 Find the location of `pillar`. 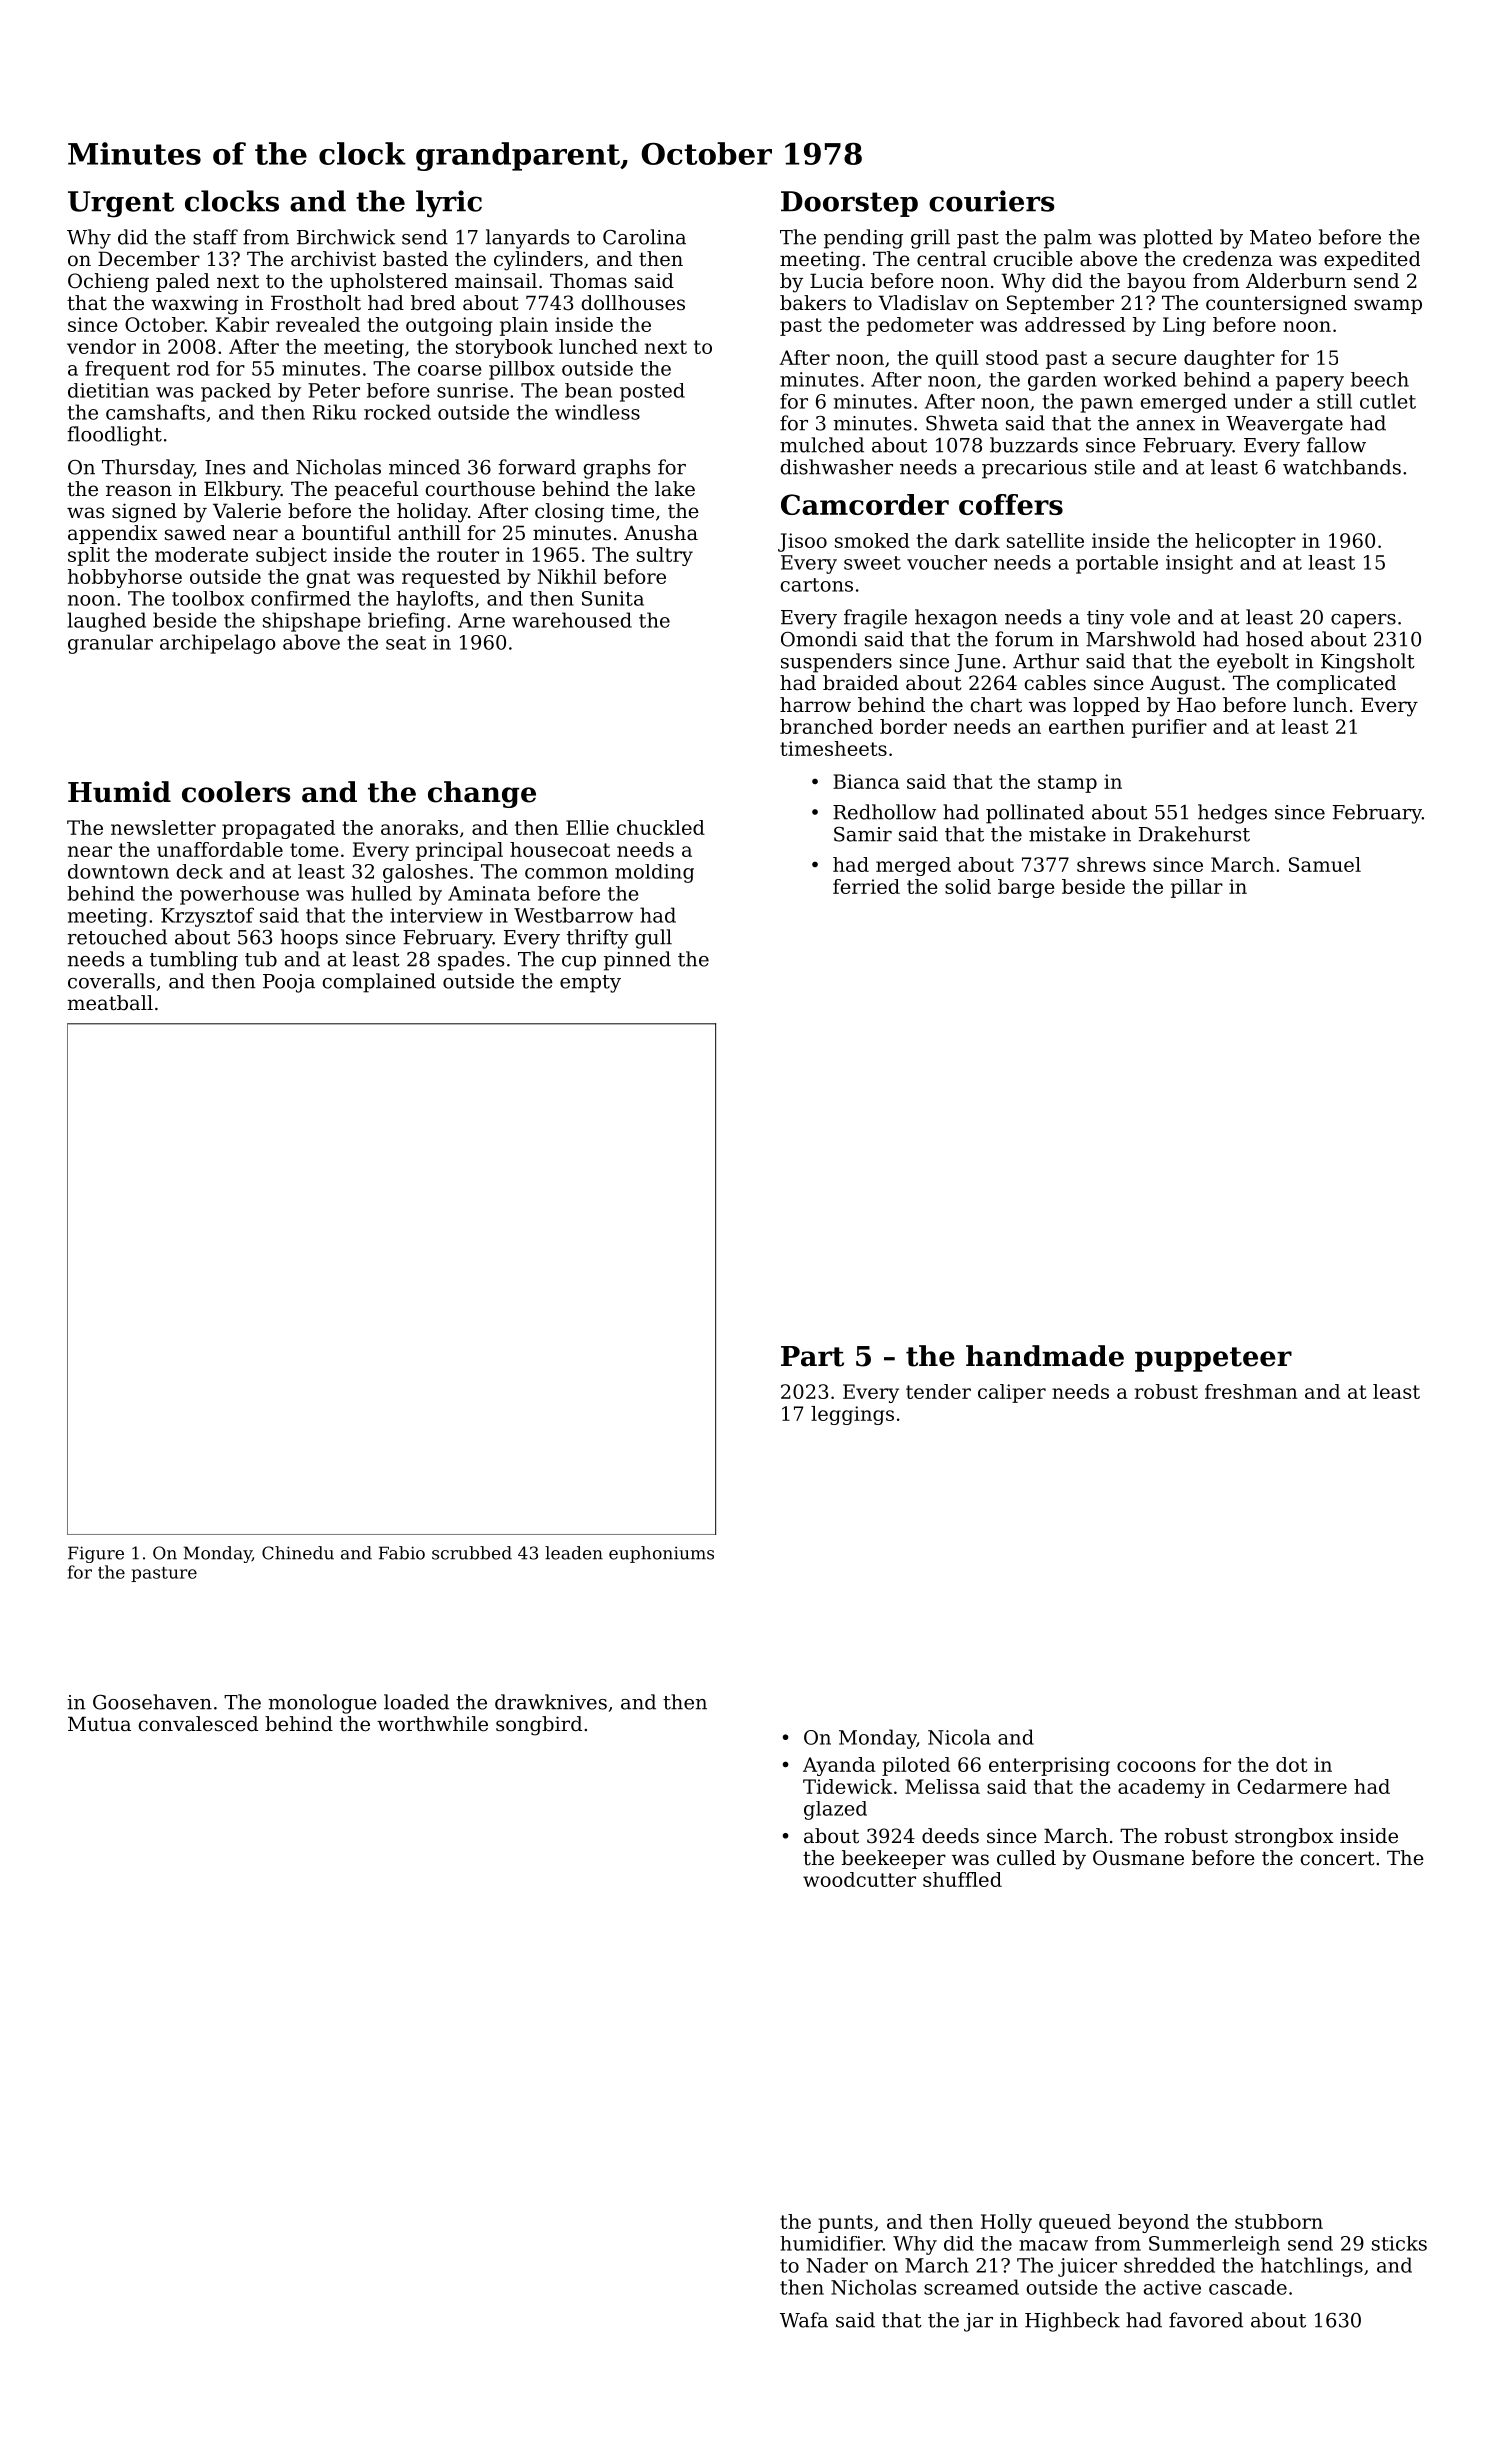

pillar is located at coordinates (1197, 888).
